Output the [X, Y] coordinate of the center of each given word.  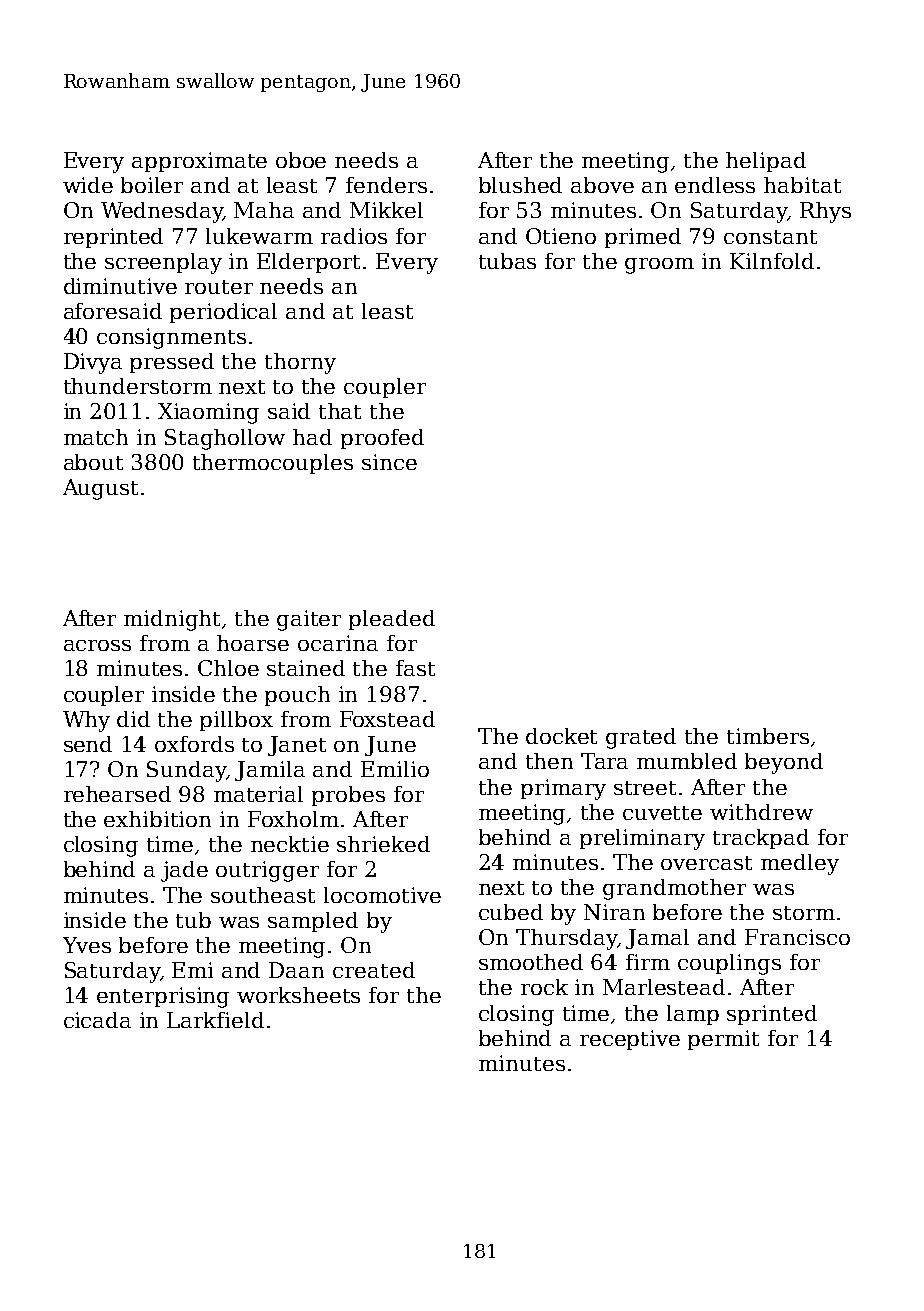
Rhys [825, 212]
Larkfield [215, 1020]
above [602, 185]
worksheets [298, 995]
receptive [630, 1040]
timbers [768, 736]
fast [415, 668]
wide [88, 185]
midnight [172, 620]
